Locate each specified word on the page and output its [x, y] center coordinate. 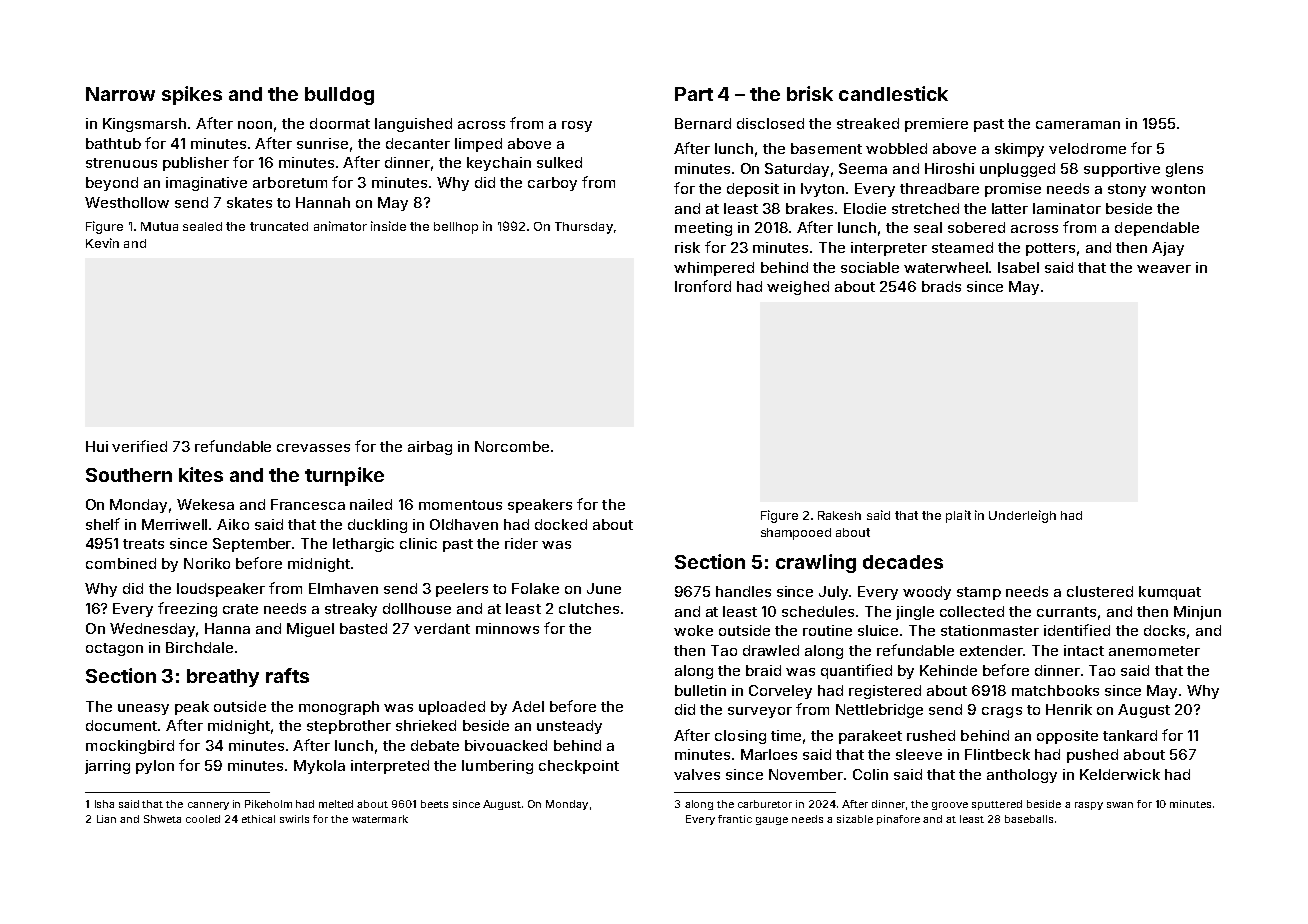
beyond [112, 184]
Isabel [1018, 267]
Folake [535, 588]
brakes [809, 208]
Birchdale [199, 647]
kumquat [1170, 593]
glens [1184, 170]
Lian [106, 819]
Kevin [102, 243]
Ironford [703, 286]
